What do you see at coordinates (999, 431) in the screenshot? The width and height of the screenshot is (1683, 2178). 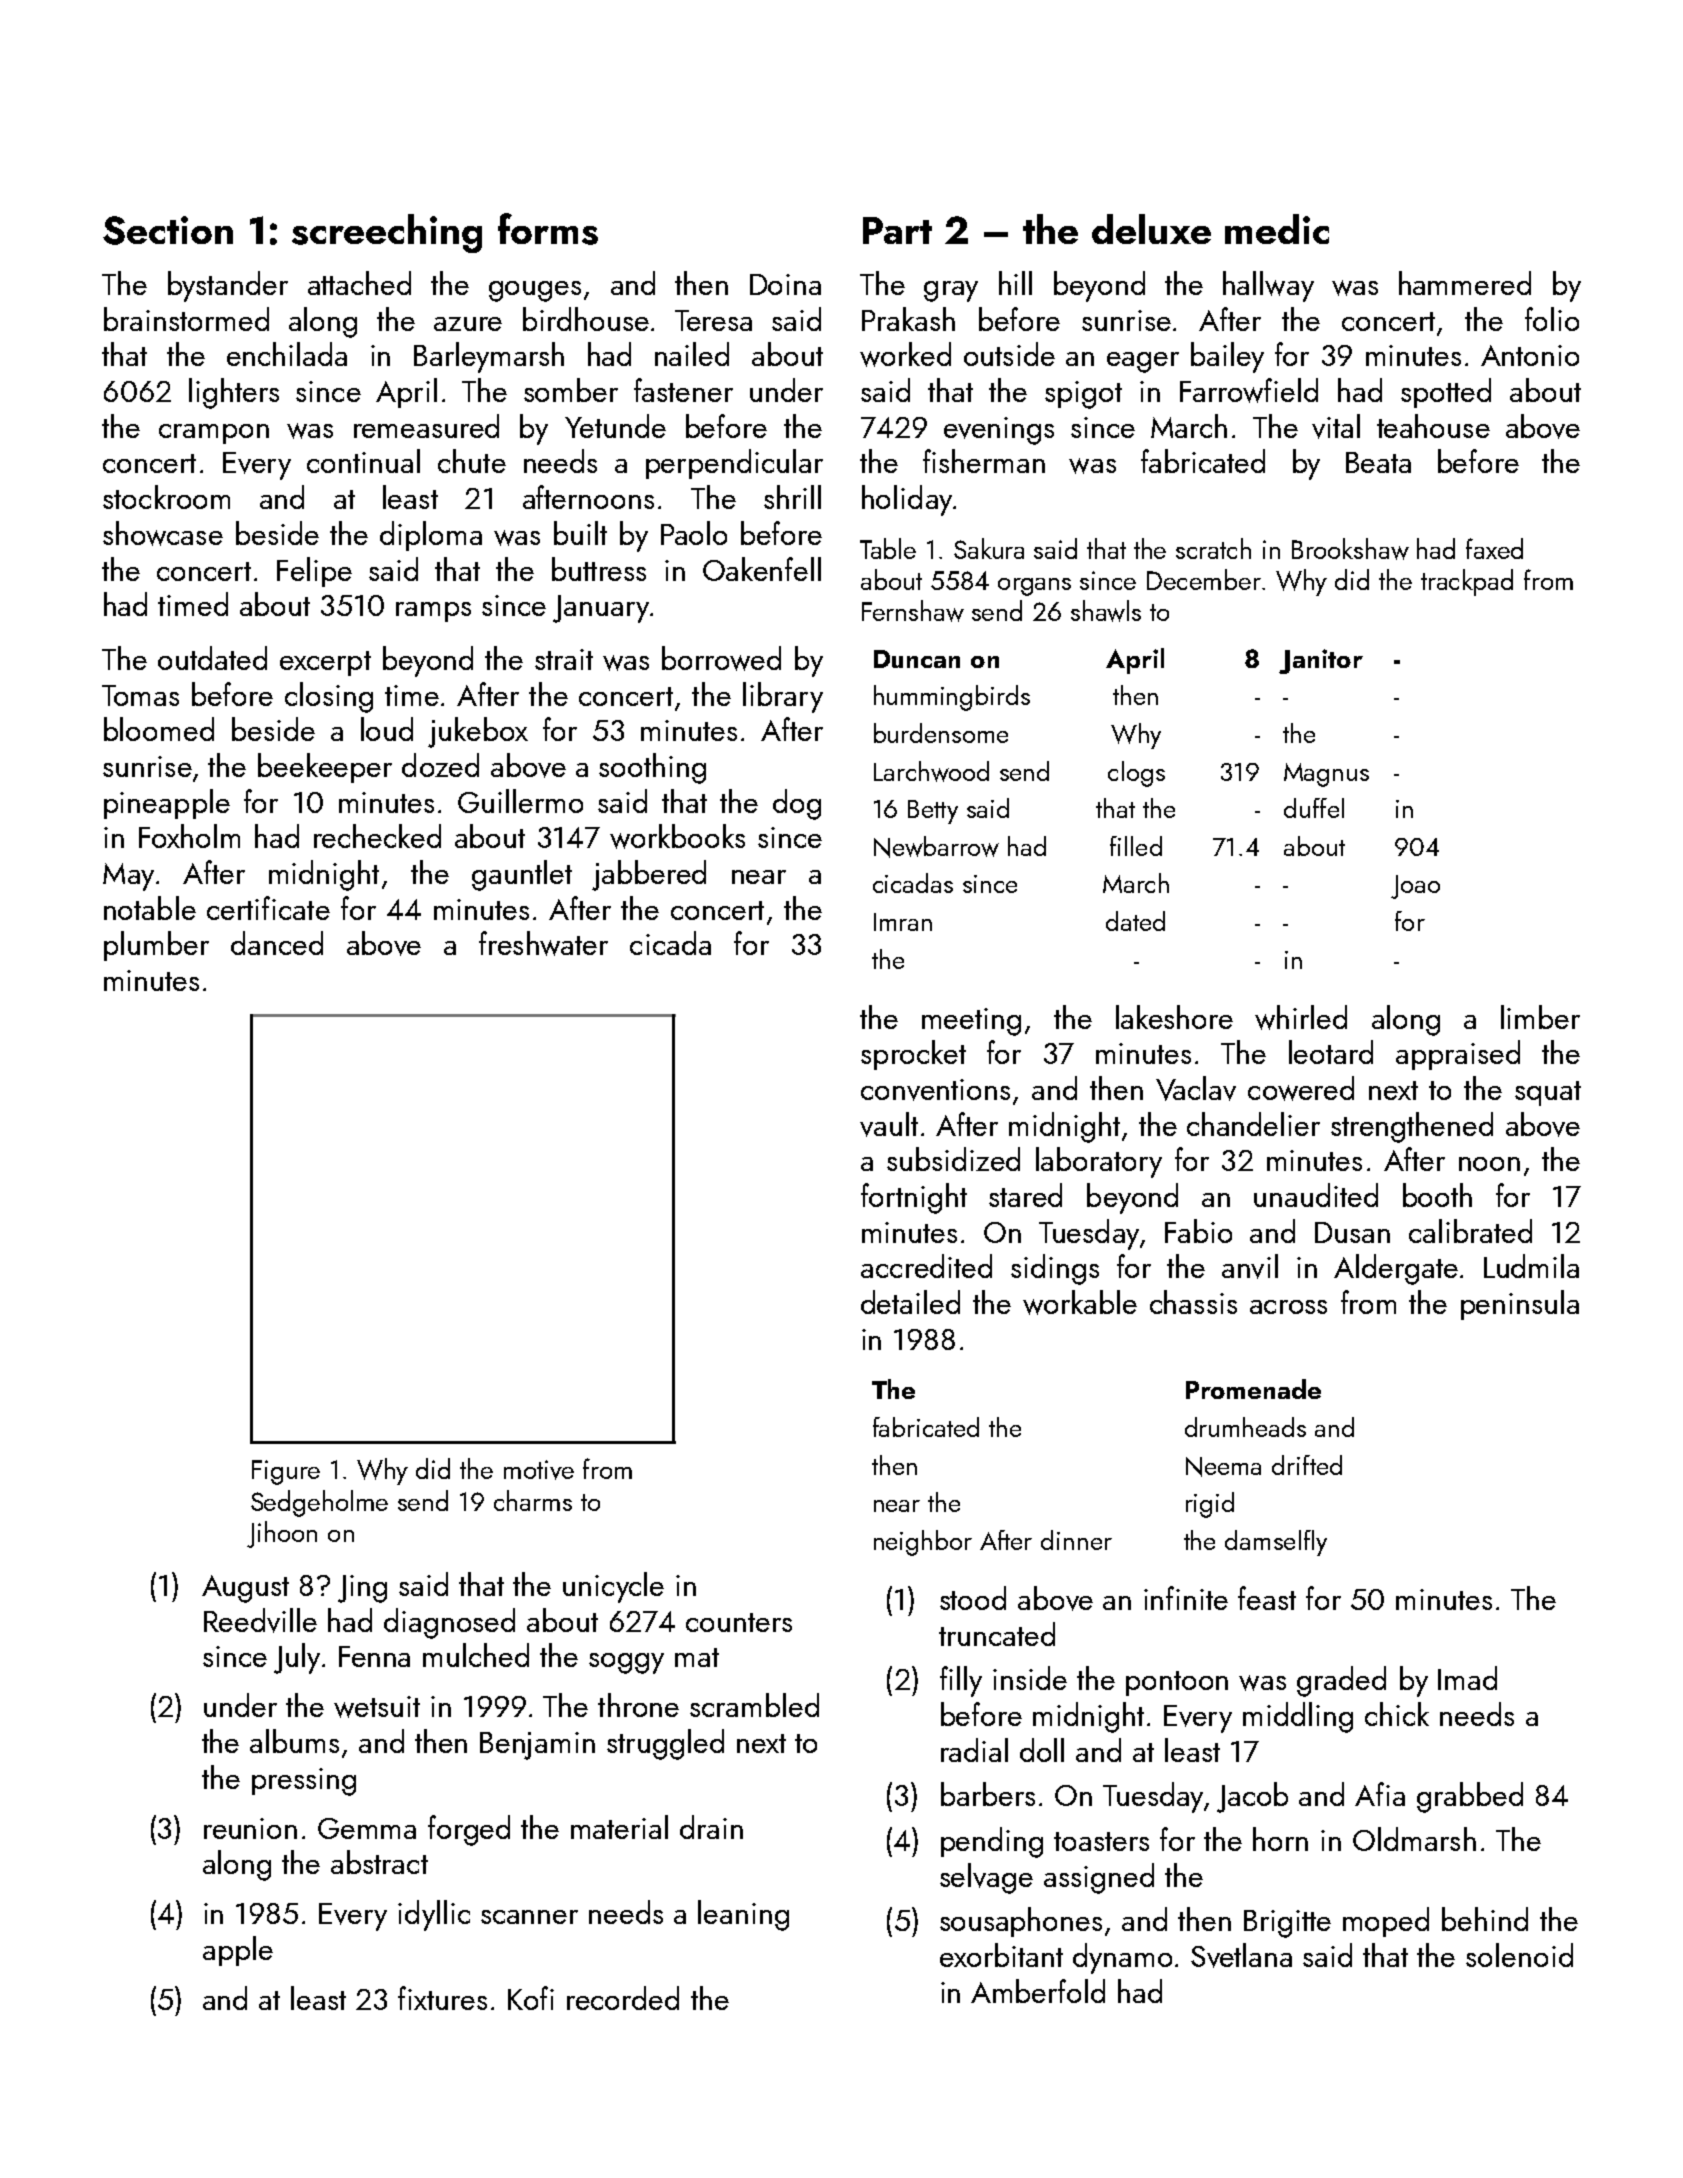 I see `evenings` at bounding box center [999, 431].
